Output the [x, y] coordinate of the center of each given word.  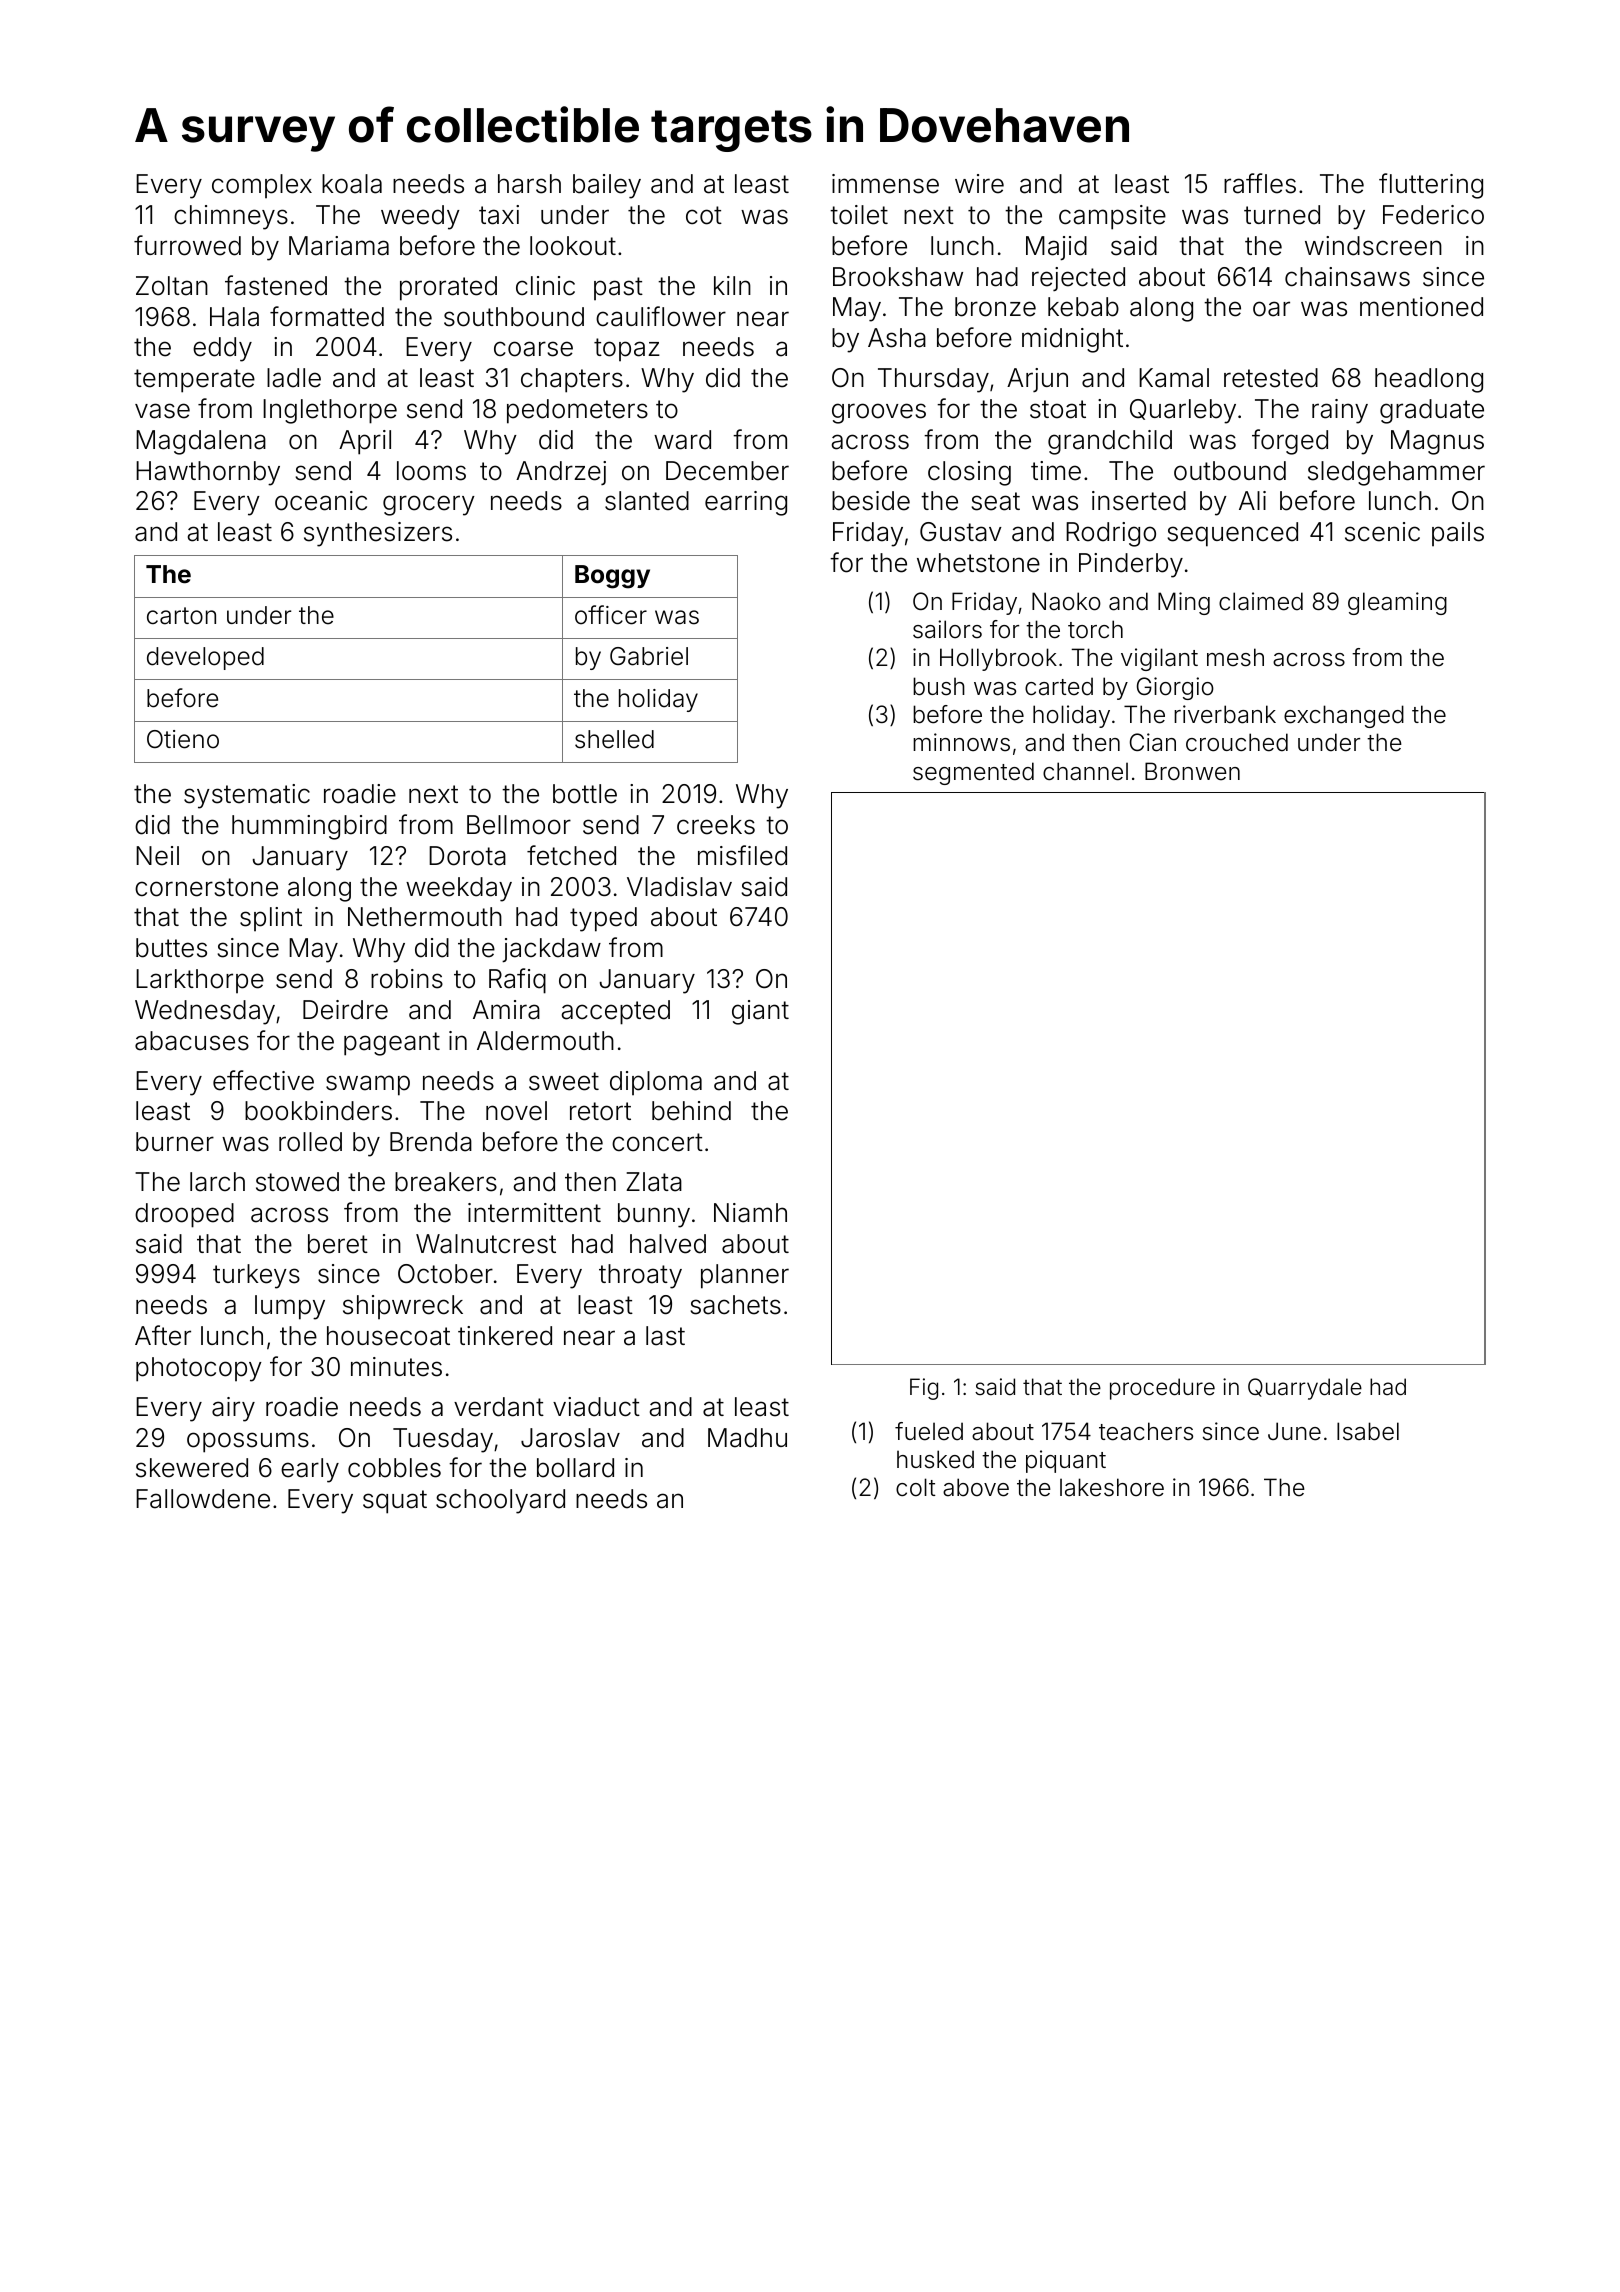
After [163, 1335]
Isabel [1368, 1431]
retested [1271, 378]
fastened [276, 285]
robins [407, 979]
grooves [879, 413]
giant [760, 1012]
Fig [924, 1389]
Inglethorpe [330, 411]
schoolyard [500, 1501]
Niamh [750, 1213]
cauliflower [661, 316]
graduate [1432, 411]
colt [916, 1487]
